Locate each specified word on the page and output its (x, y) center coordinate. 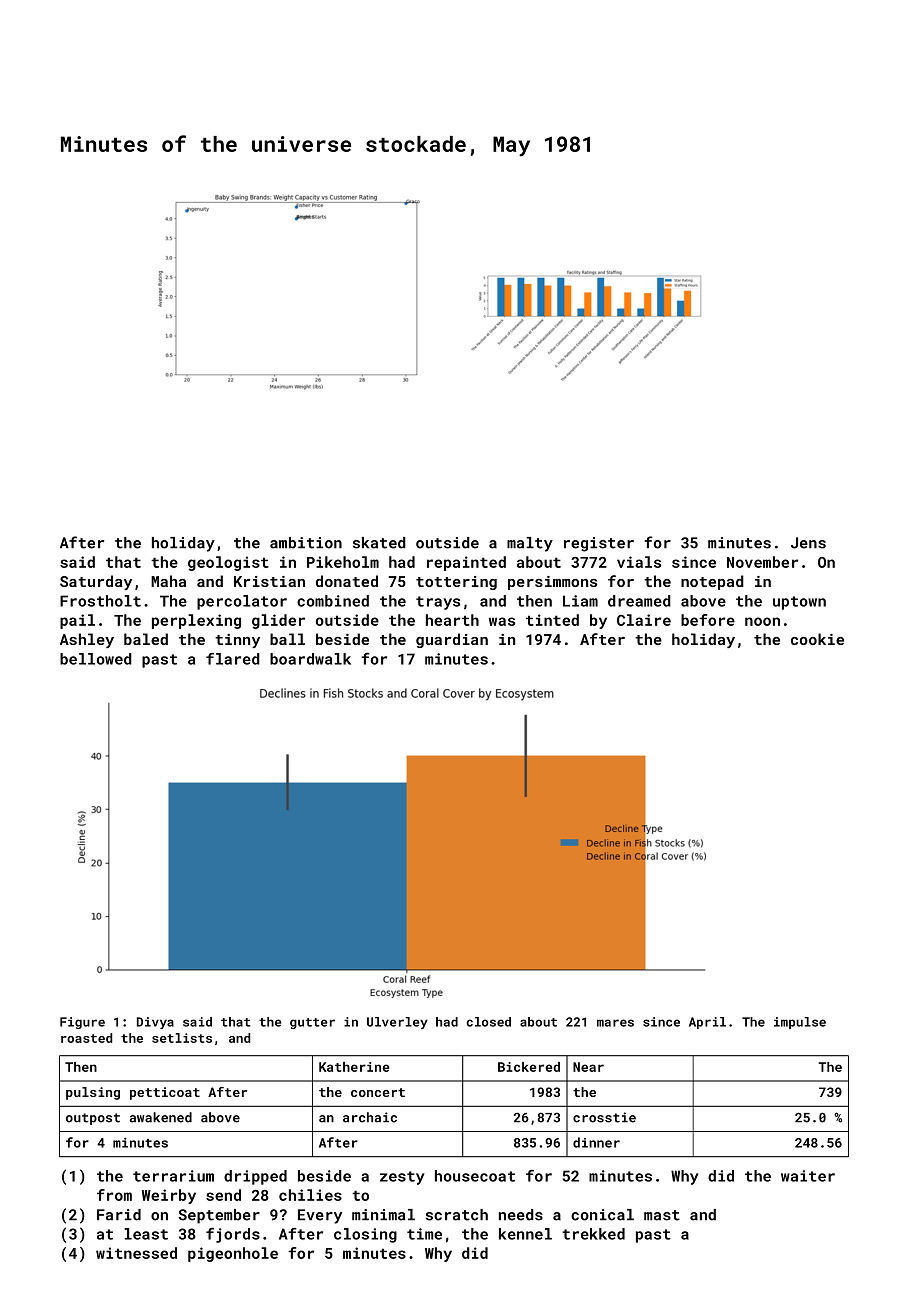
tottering (456, 583)
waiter (808, 1176)
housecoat (475, 1176)
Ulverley (397, 1023)
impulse (800, 1023)
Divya (155, 1023)
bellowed (96, 659)
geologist (228, 563)
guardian (452, 640)
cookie (817, 639)
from (114, 1195)
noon (762, 621)
